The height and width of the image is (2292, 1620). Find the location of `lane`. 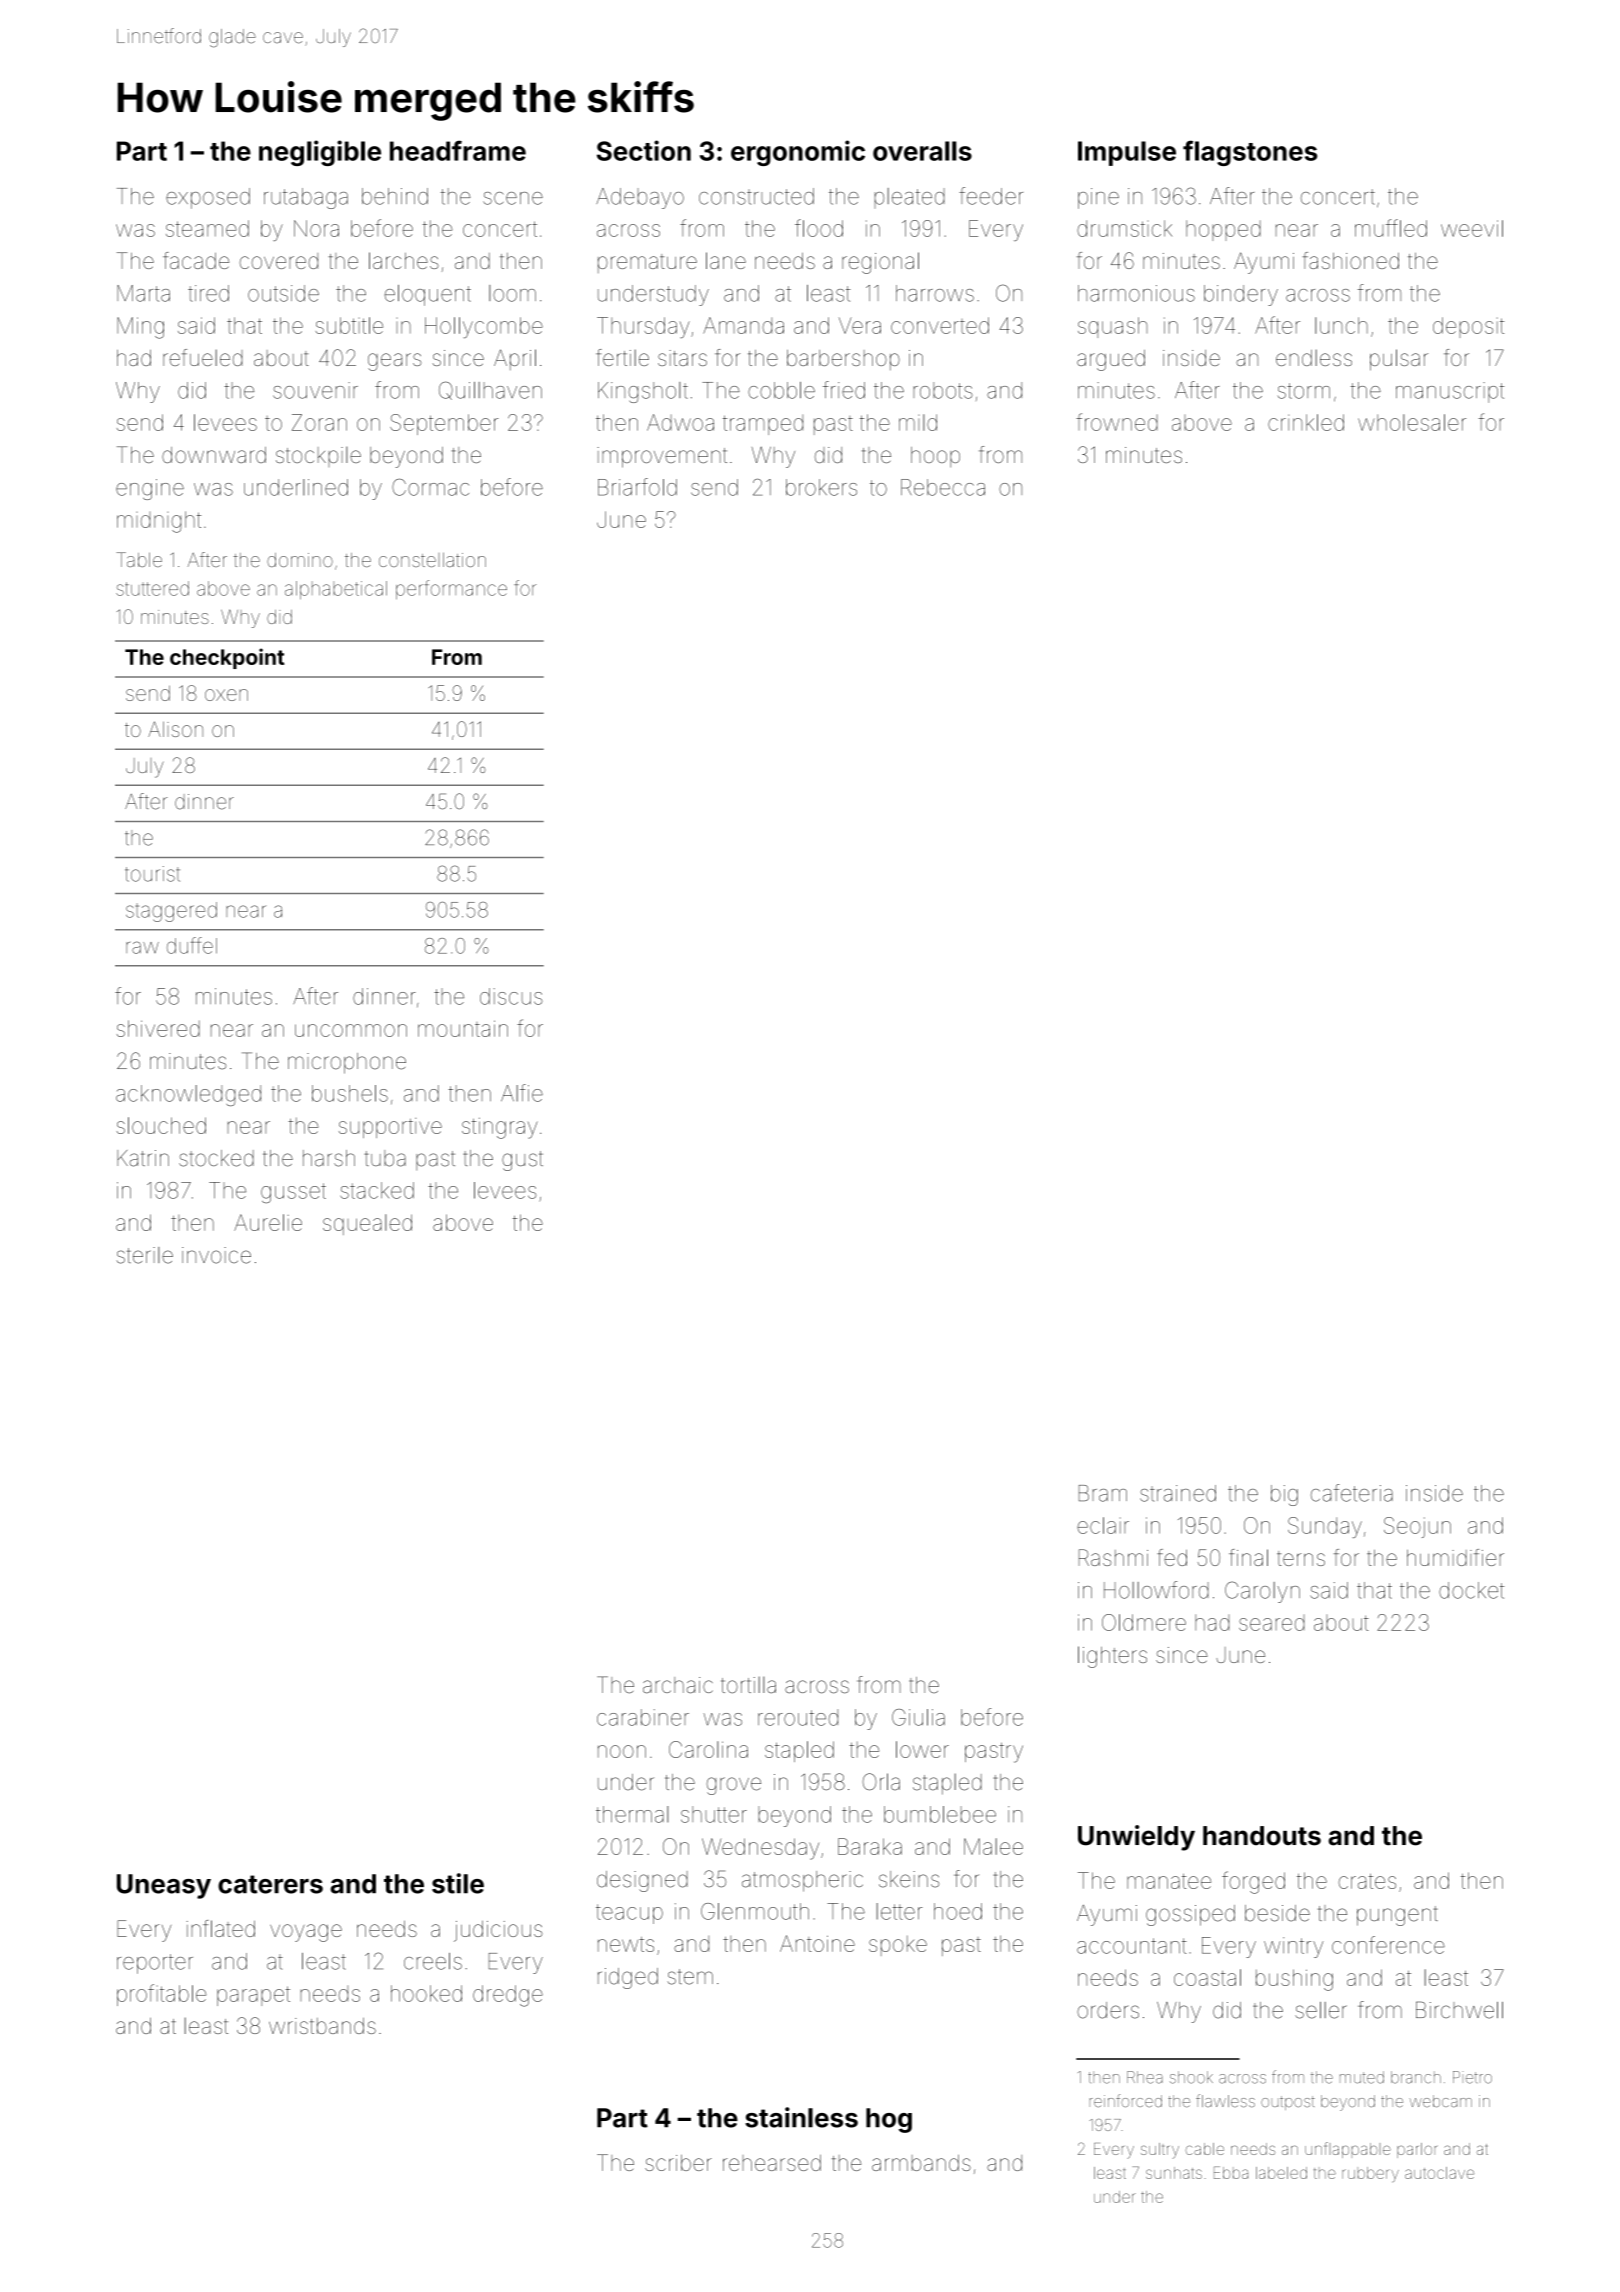

lane is located at coordinates (726, 260).
